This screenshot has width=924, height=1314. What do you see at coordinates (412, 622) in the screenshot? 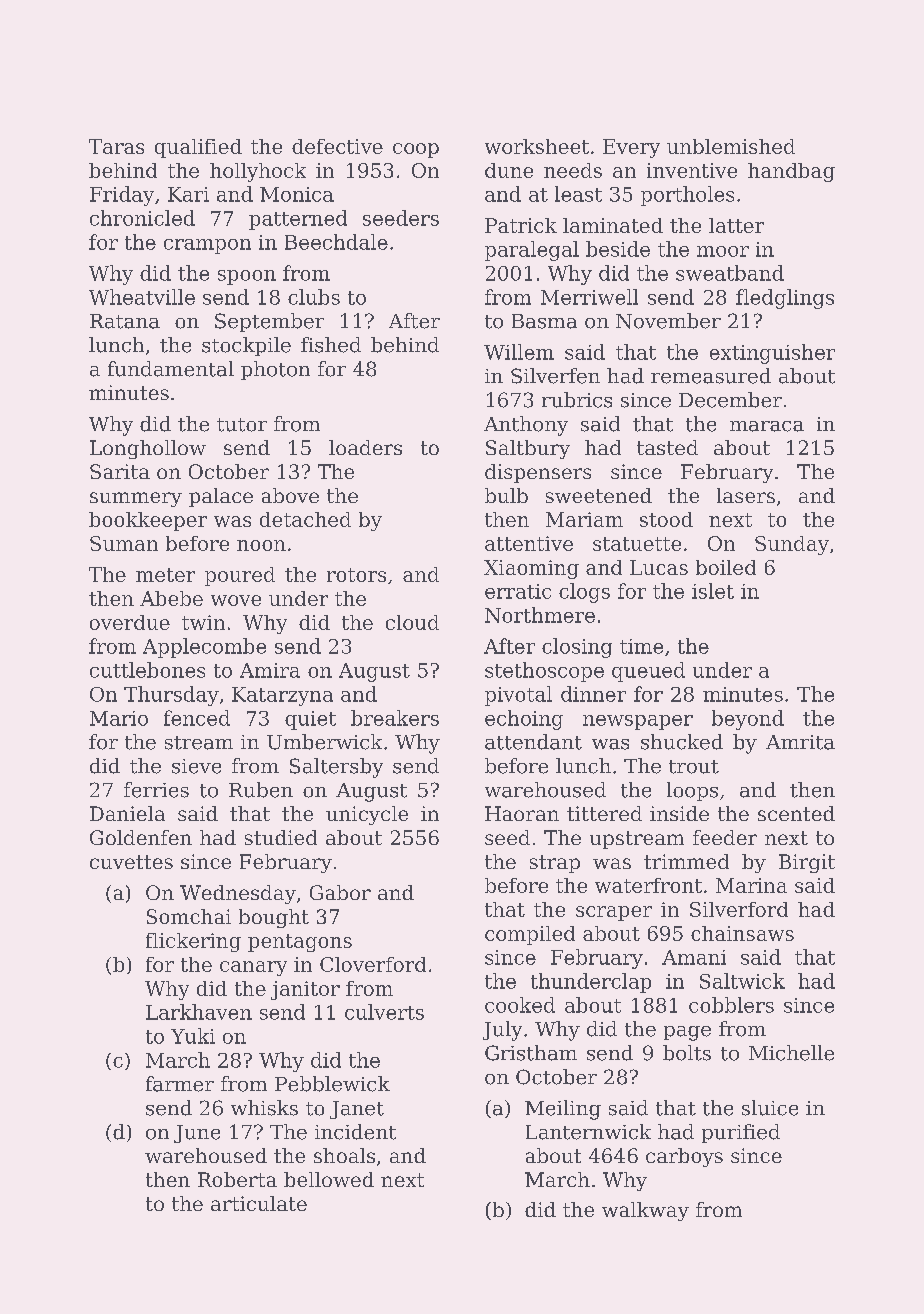
I see `cloud` at bounding box center [412, 622].
